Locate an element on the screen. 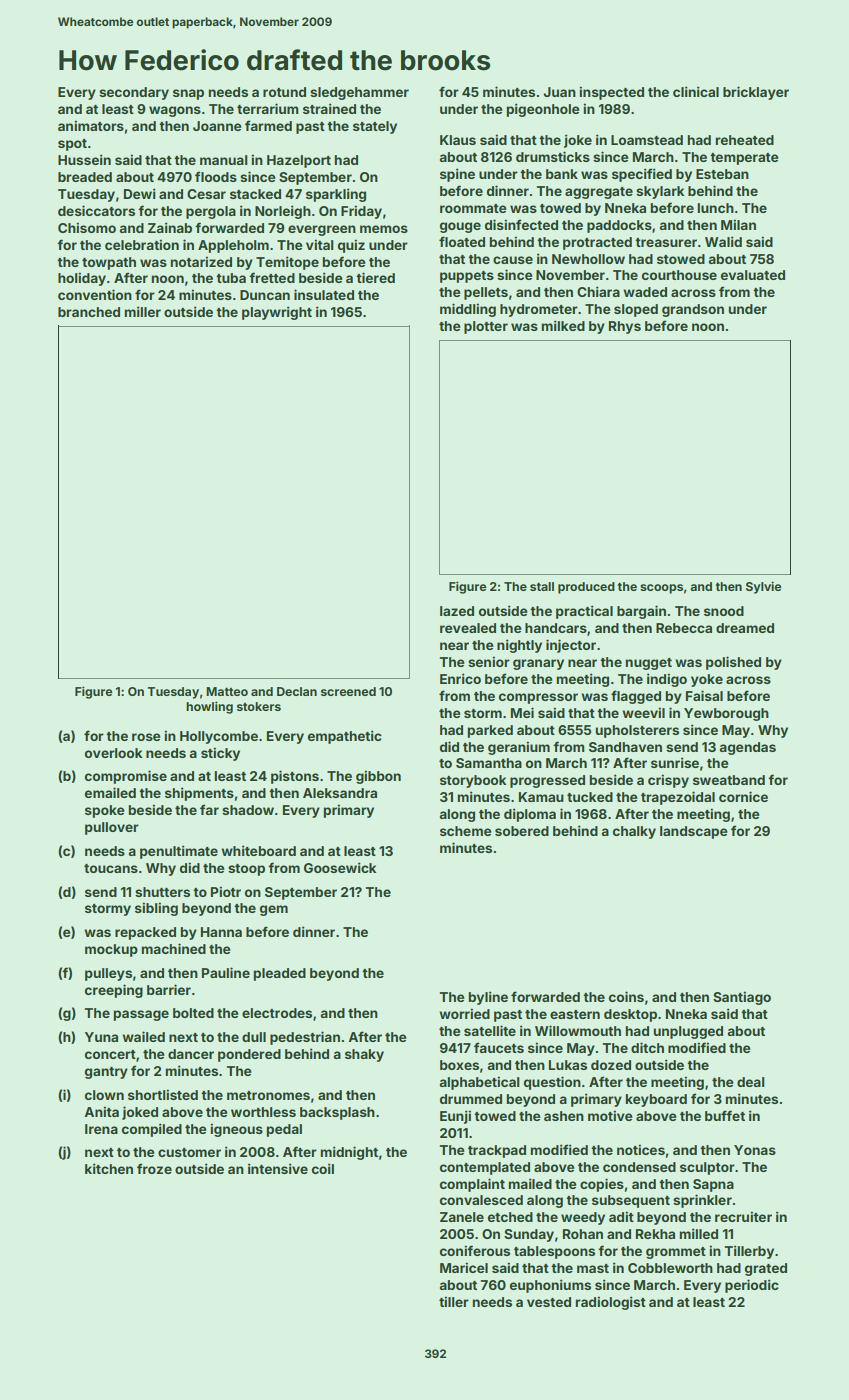 Image resolution: width=849 pixels, height=1400 pixels. Santiago is located at coordinates (742, 998).
